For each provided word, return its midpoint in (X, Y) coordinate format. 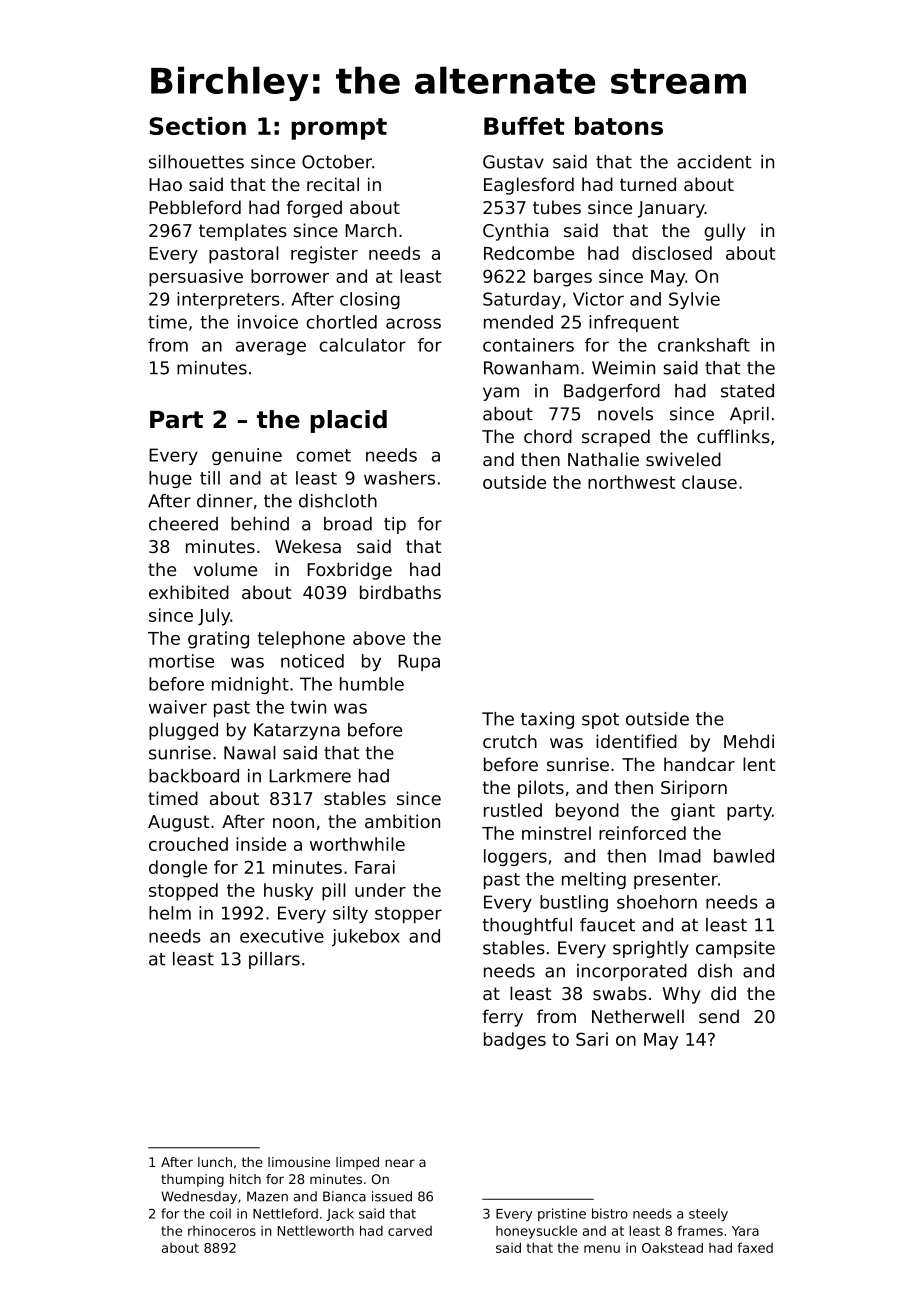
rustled (513, 810)
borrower (290, 276)
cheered (183, 524)
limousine (299, 1162)
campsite (735, 949)
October (337, 162)
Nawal (249, 753)
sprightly (651, 949)
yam (501, 394)
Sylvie (694, 300)
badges (515, 1041)
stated (747, 391)
